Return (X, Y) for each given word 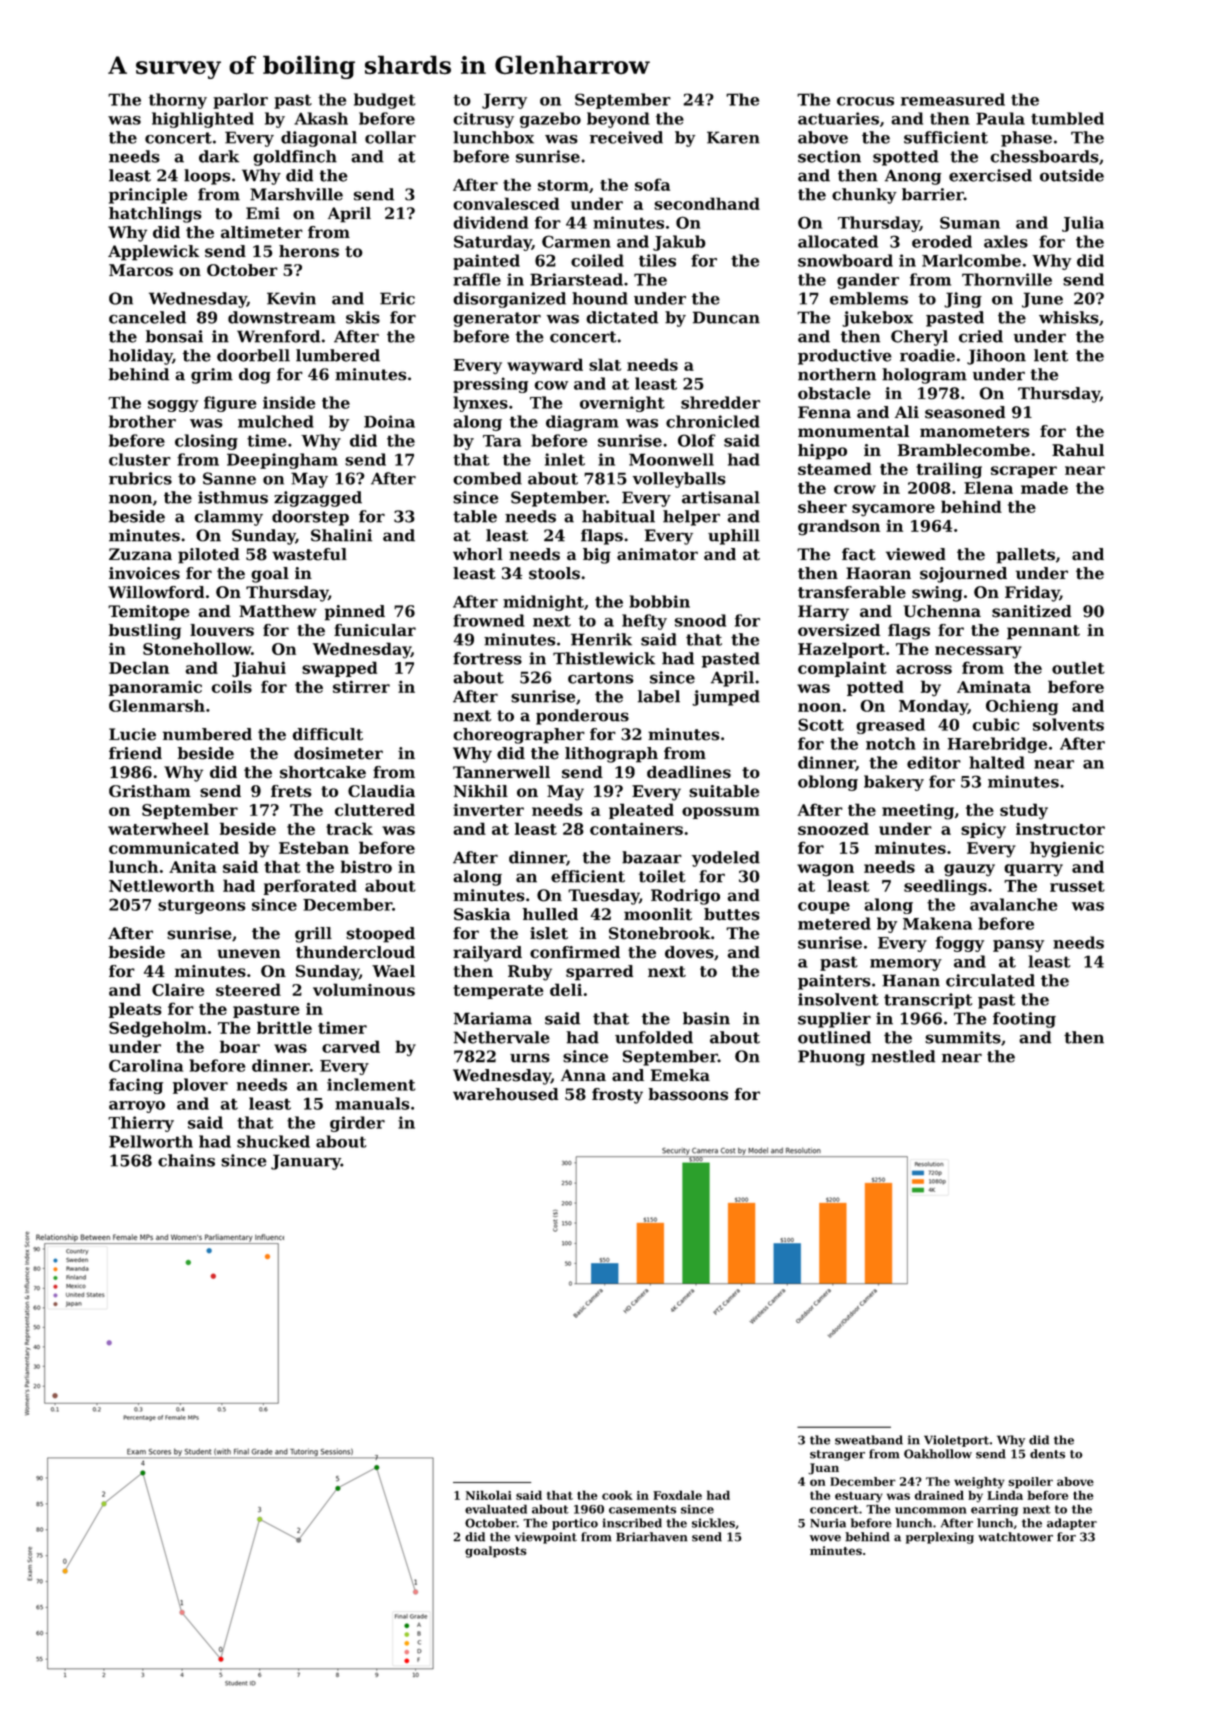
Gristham (150, 791)
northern (837, 374)
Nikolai (489, 1495)
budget (384, 101)
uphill (734, 537)
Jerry (504, 101)
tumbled (1067, 118)
